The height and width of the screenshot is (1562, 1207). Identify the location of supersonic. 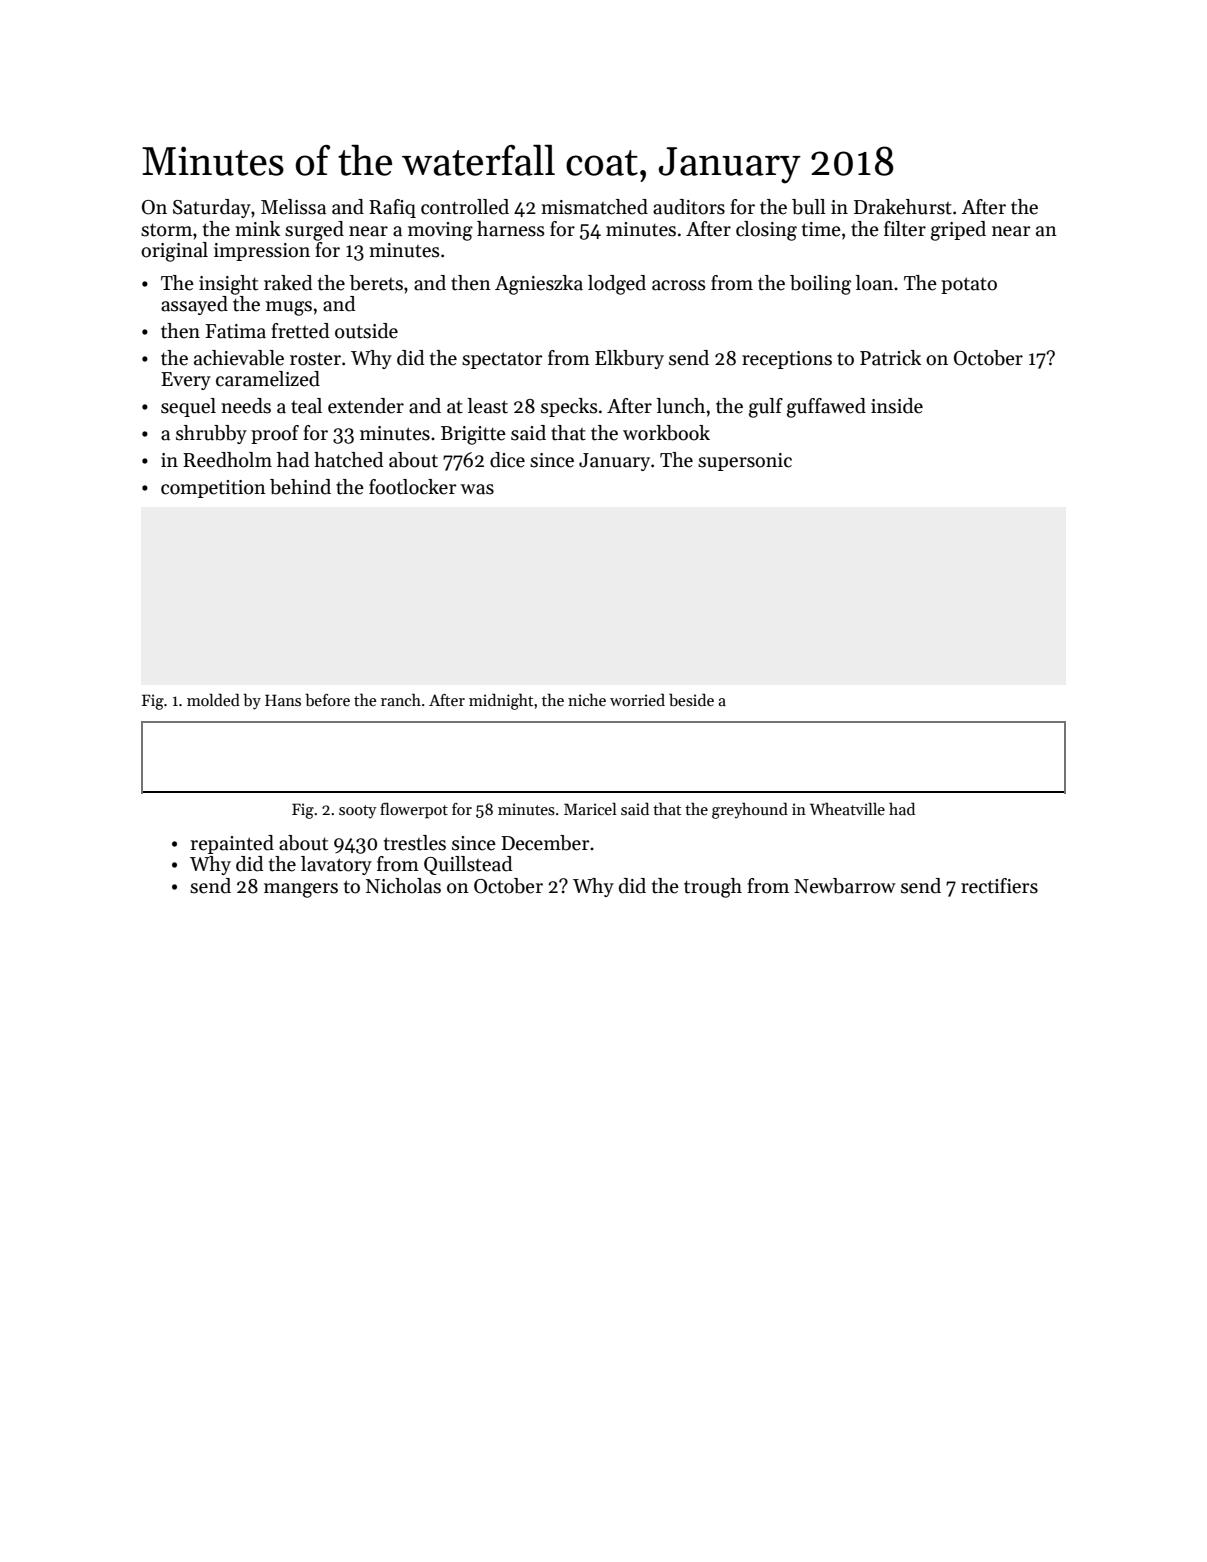
(745, 462).
